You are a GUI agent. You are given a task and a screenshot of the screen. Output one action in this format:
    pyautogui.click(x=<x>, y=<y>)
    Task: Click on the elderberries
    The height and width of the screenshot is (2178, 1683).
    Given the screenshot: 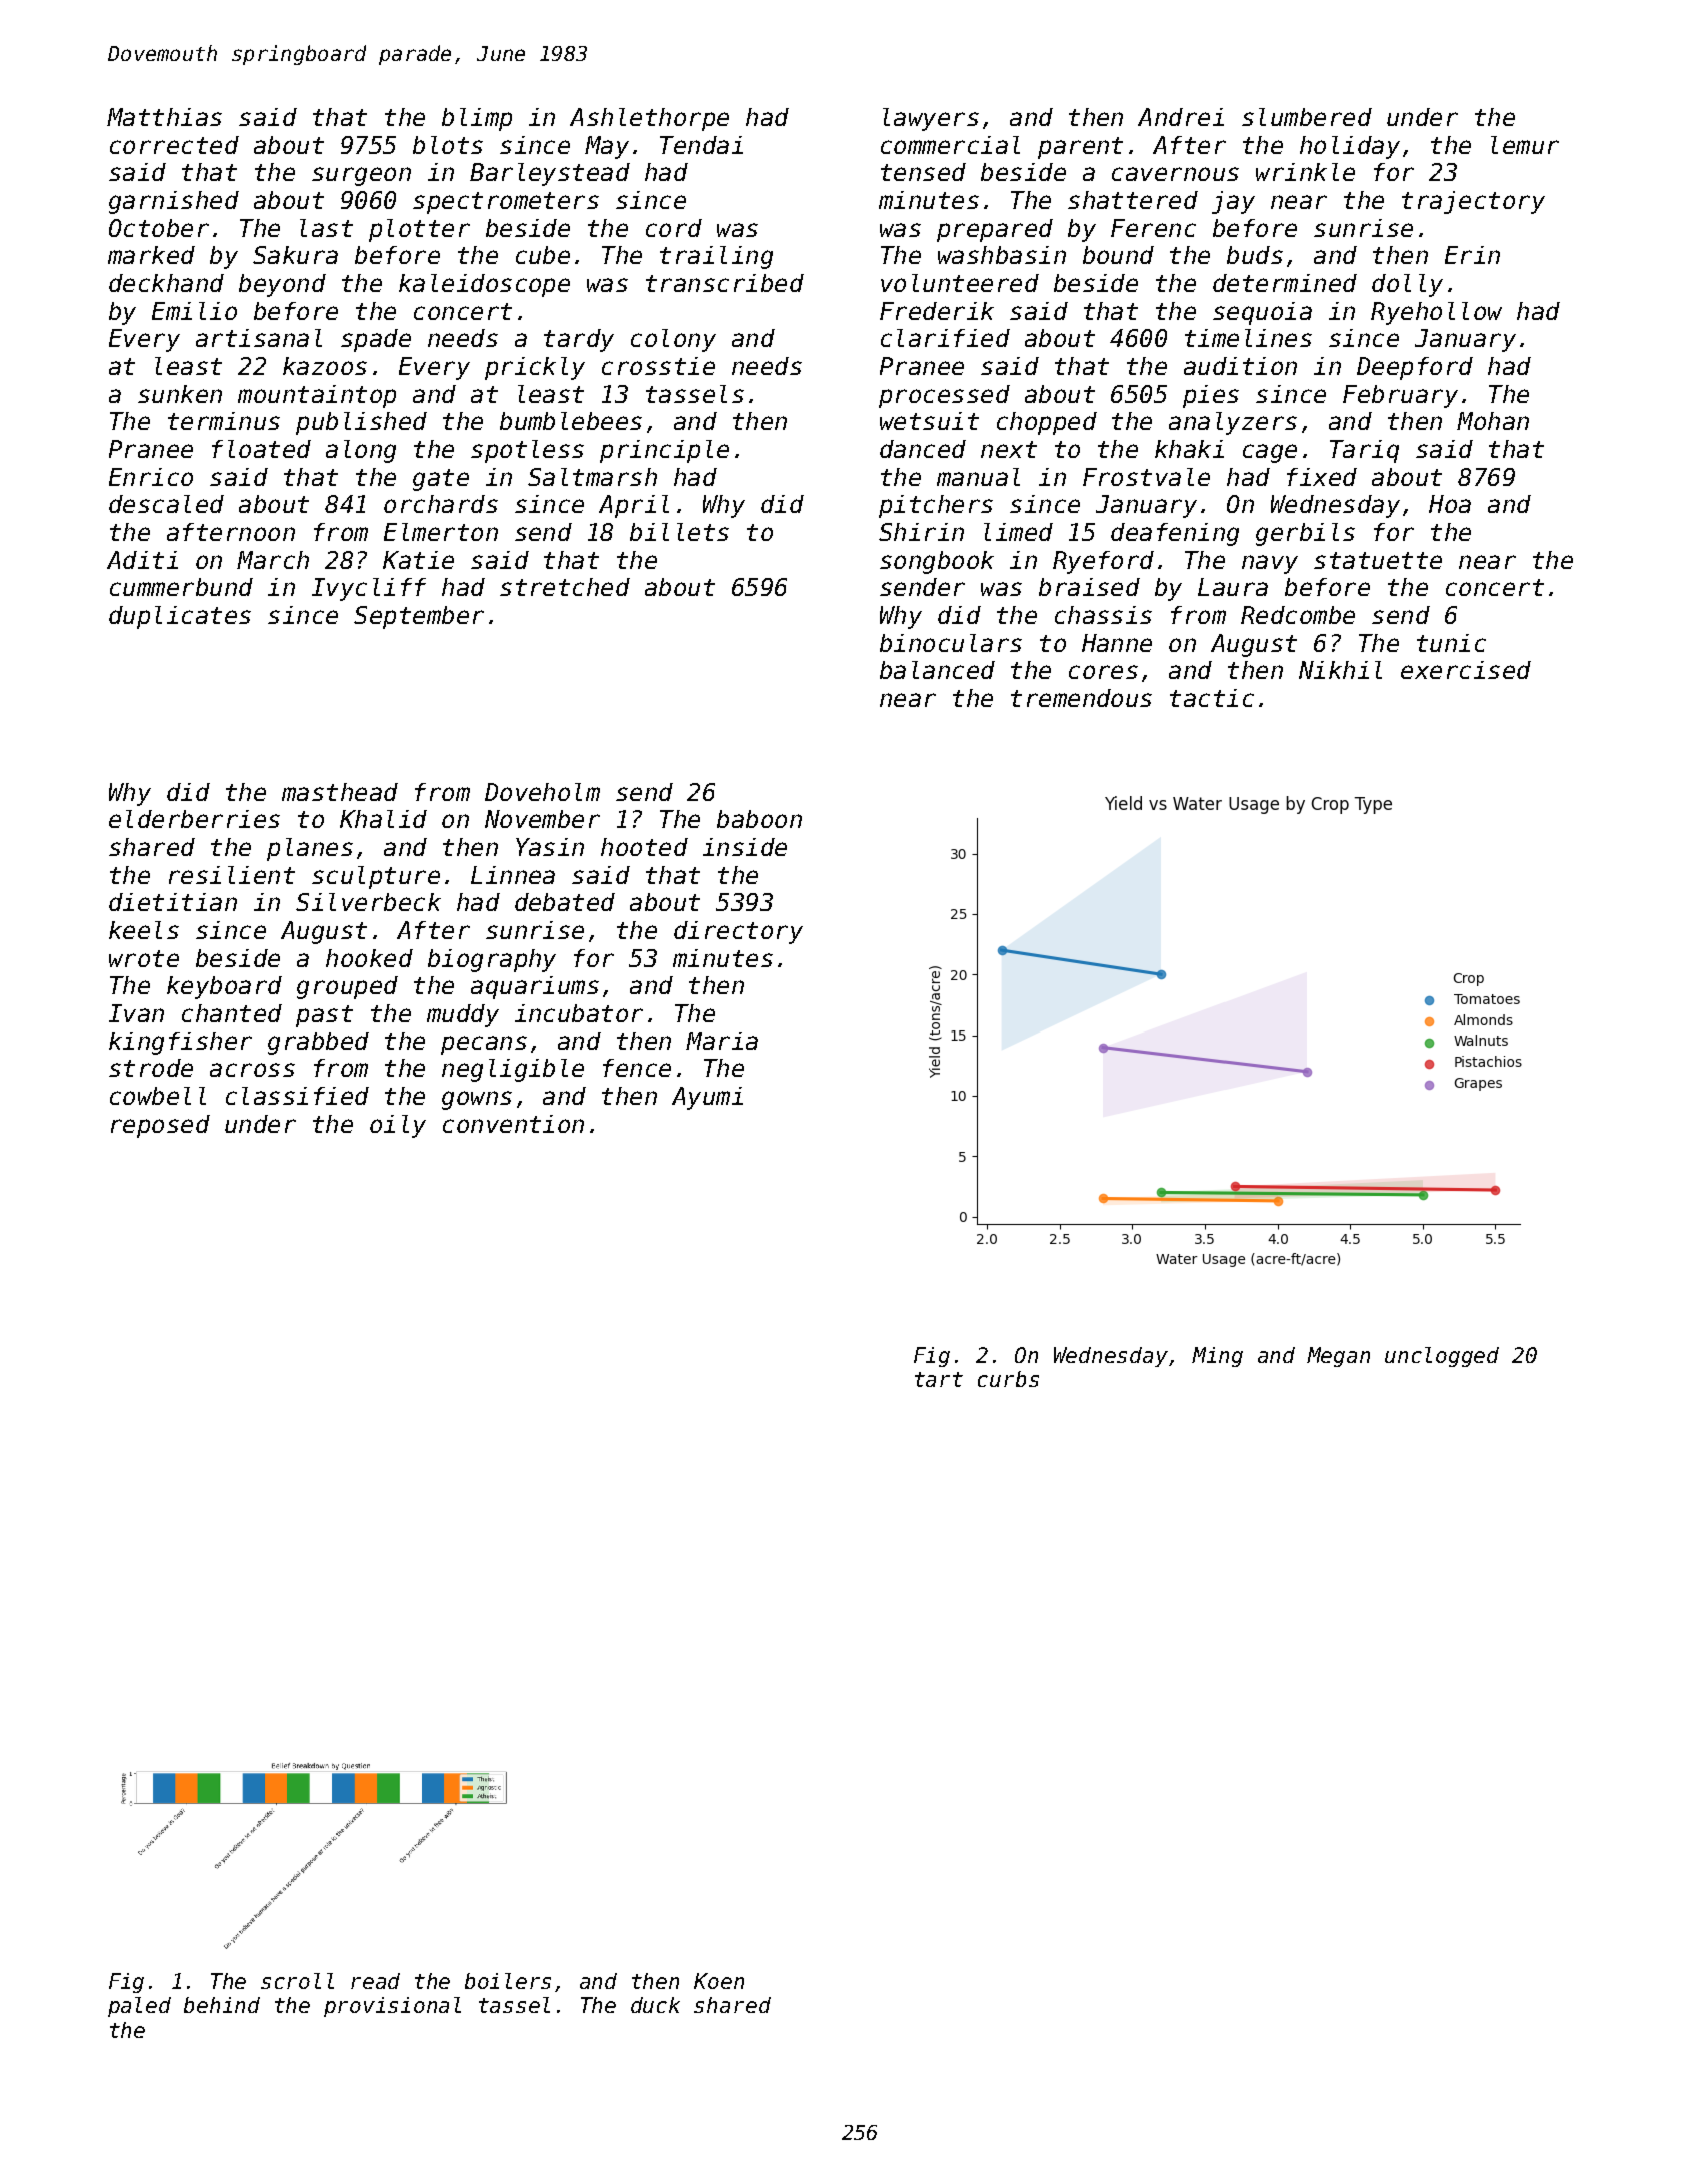 What is the action you would take?
    pyautogui.click(x=194, y=819)
